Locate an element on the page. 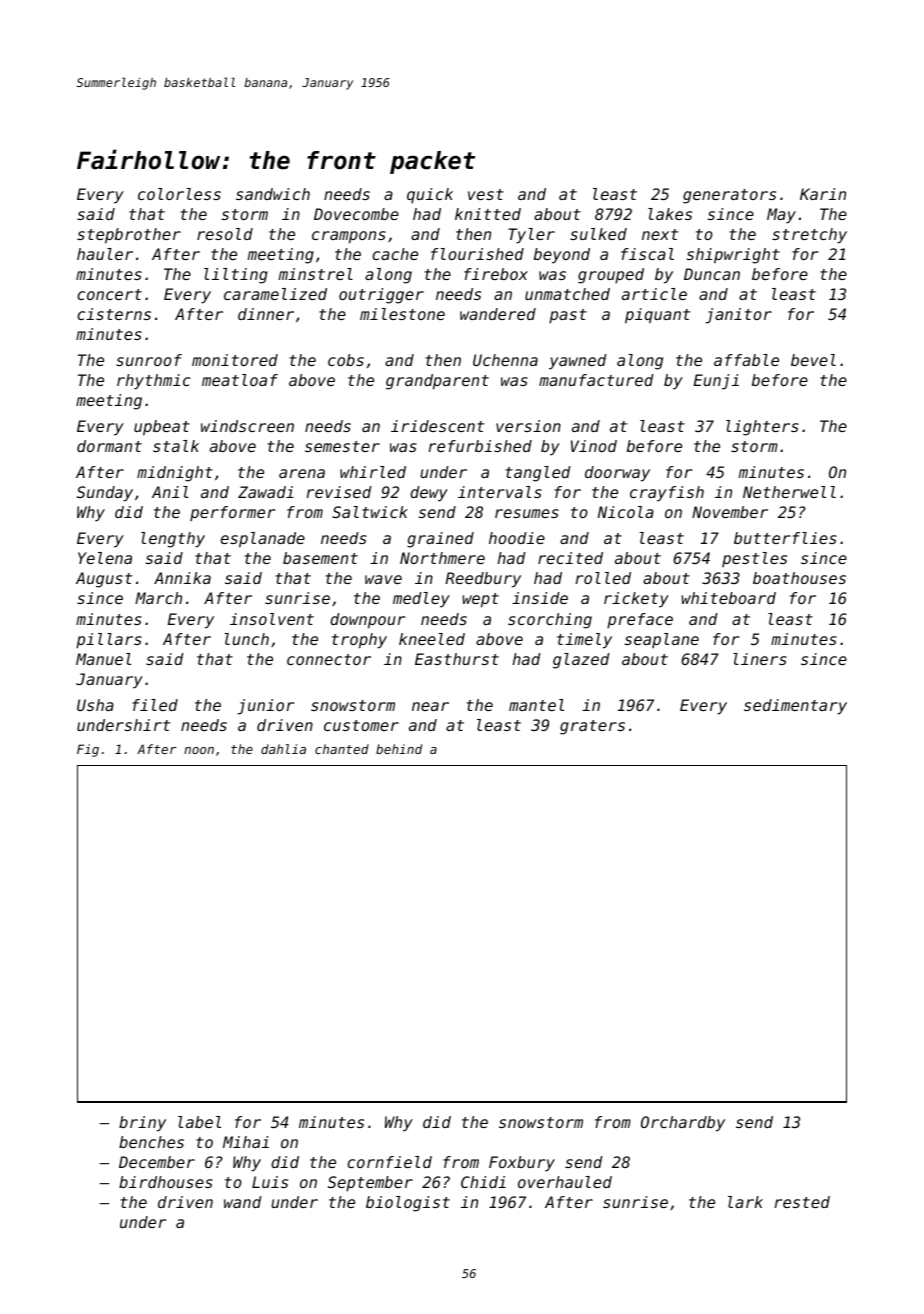 This image has width=924, height=1314. lark is located at coordinates (745, 1202).
